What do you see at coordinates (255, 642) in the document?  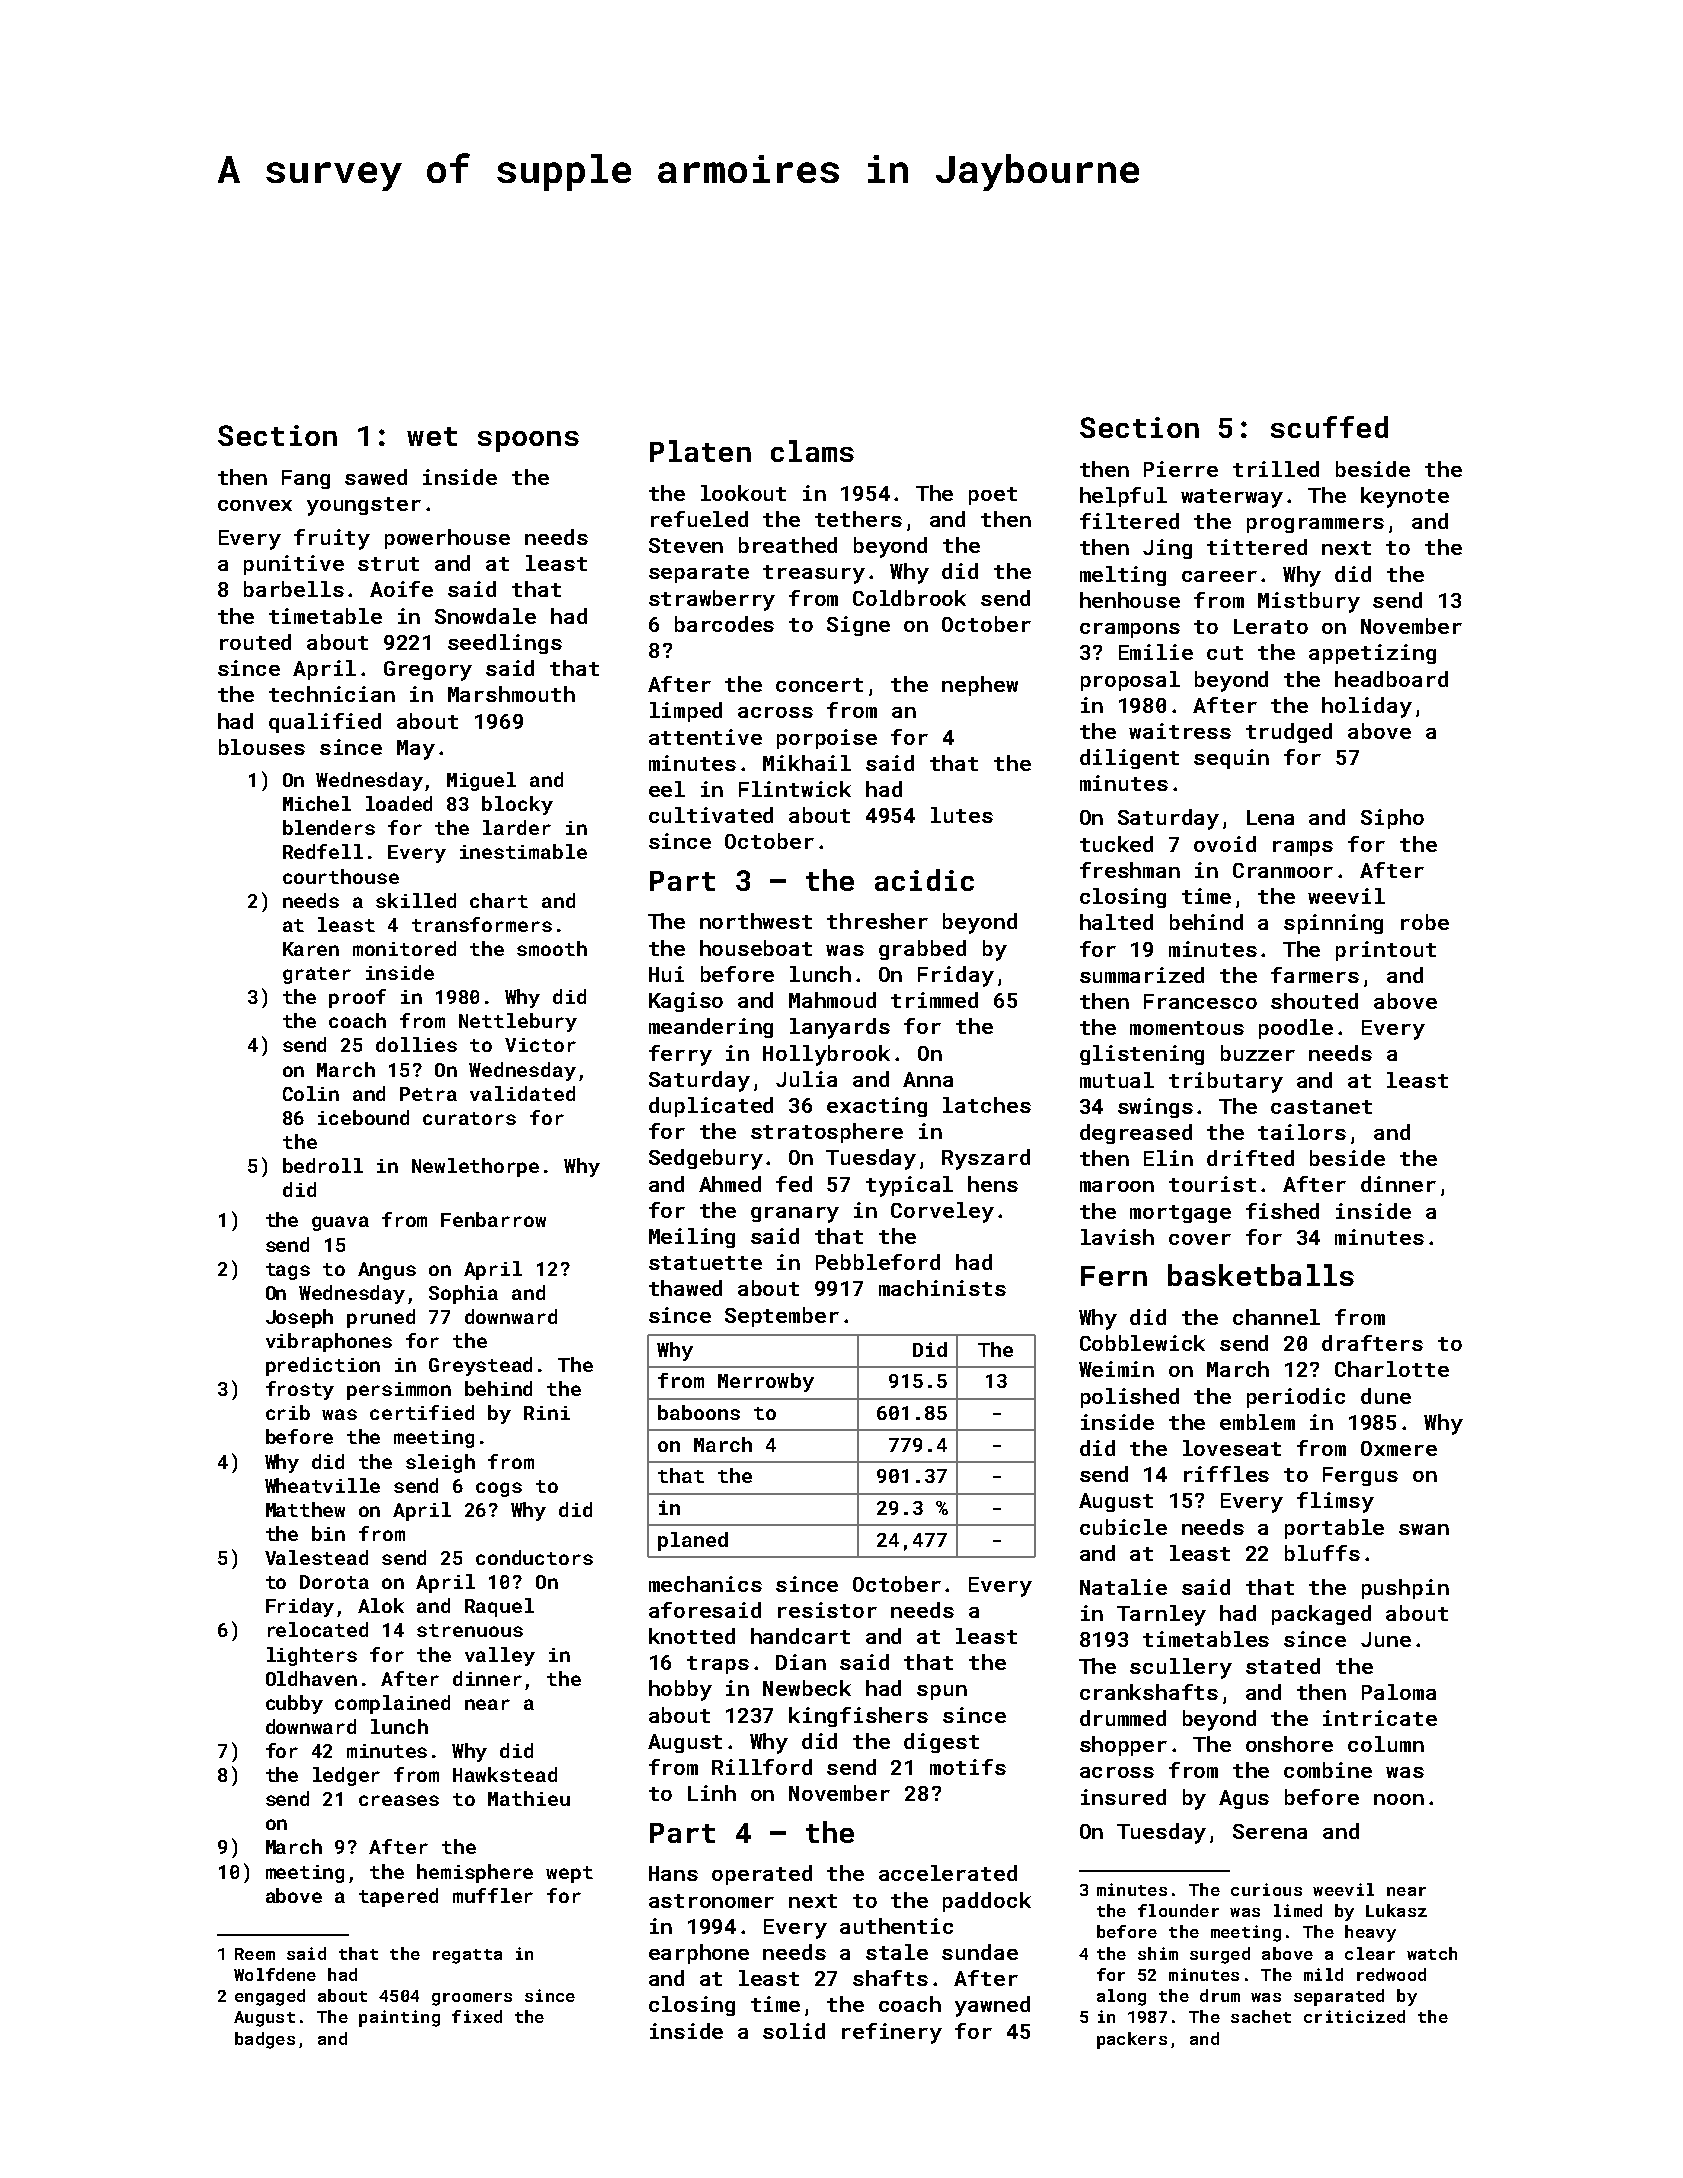 I see `routed` at bounding box center [255, 642].
